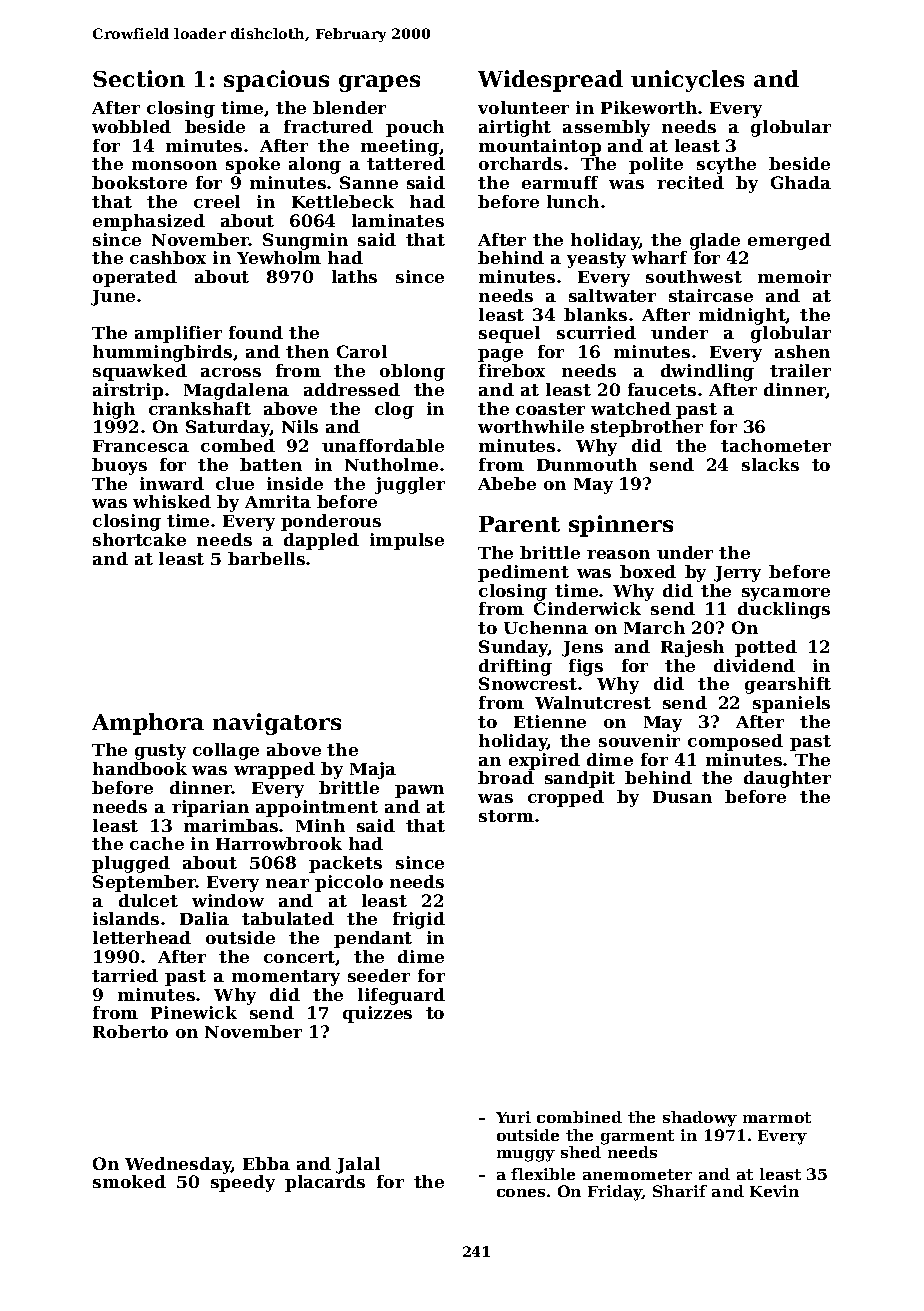 Image resolution: width=924 pixels, height=1311 pixels. Describe the element at coordinates (715, 241) in the document. I see `glade` at that location.
